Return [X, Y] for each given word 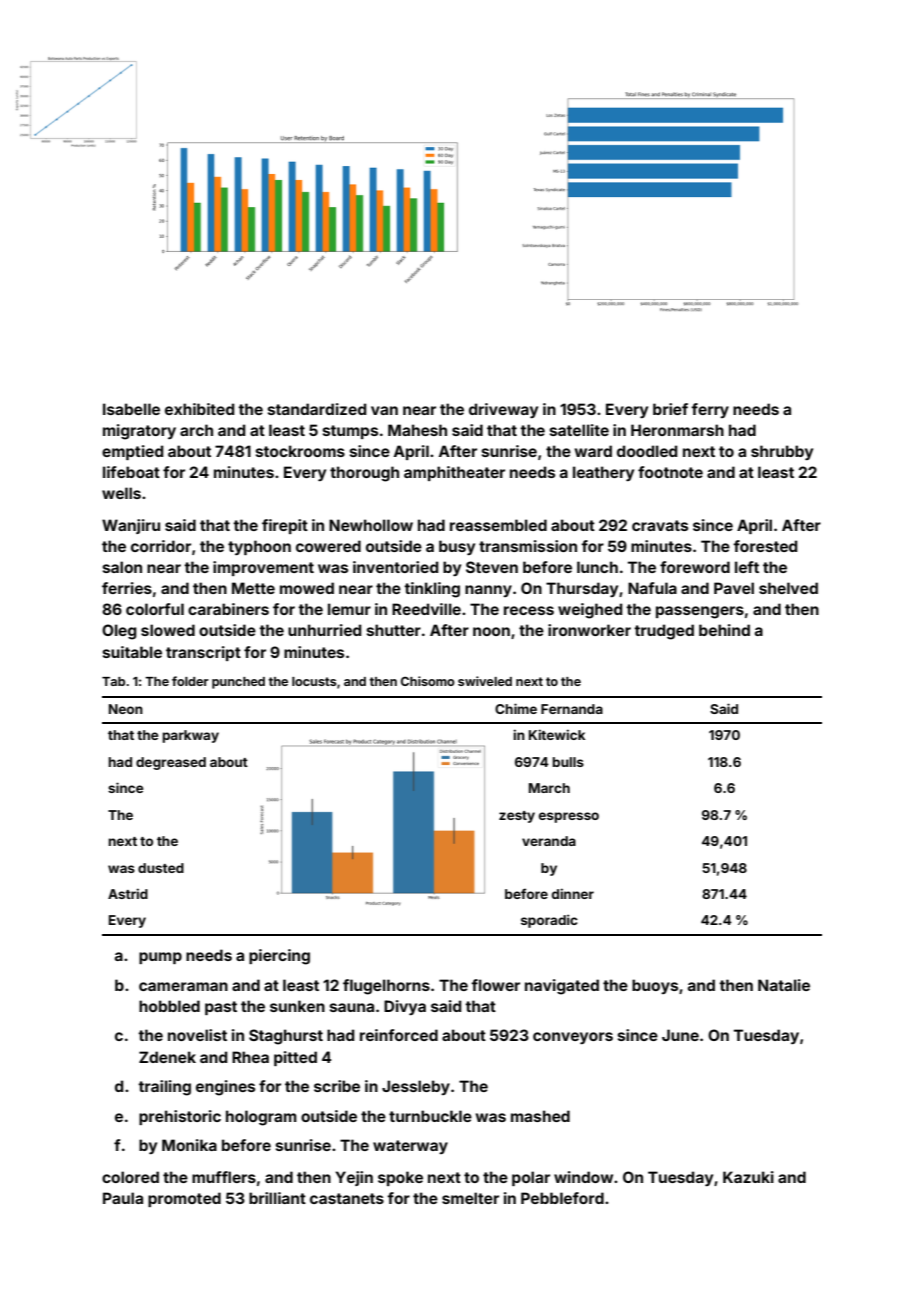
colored [130, 1177]
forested [765, 546]
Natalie [784, 985]
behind [724, 630]
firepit [285, 526]
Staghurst [286, 1037]
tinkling [432, 590]
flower [495, 985]
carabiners [228, 609]
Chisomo [428, 681]
